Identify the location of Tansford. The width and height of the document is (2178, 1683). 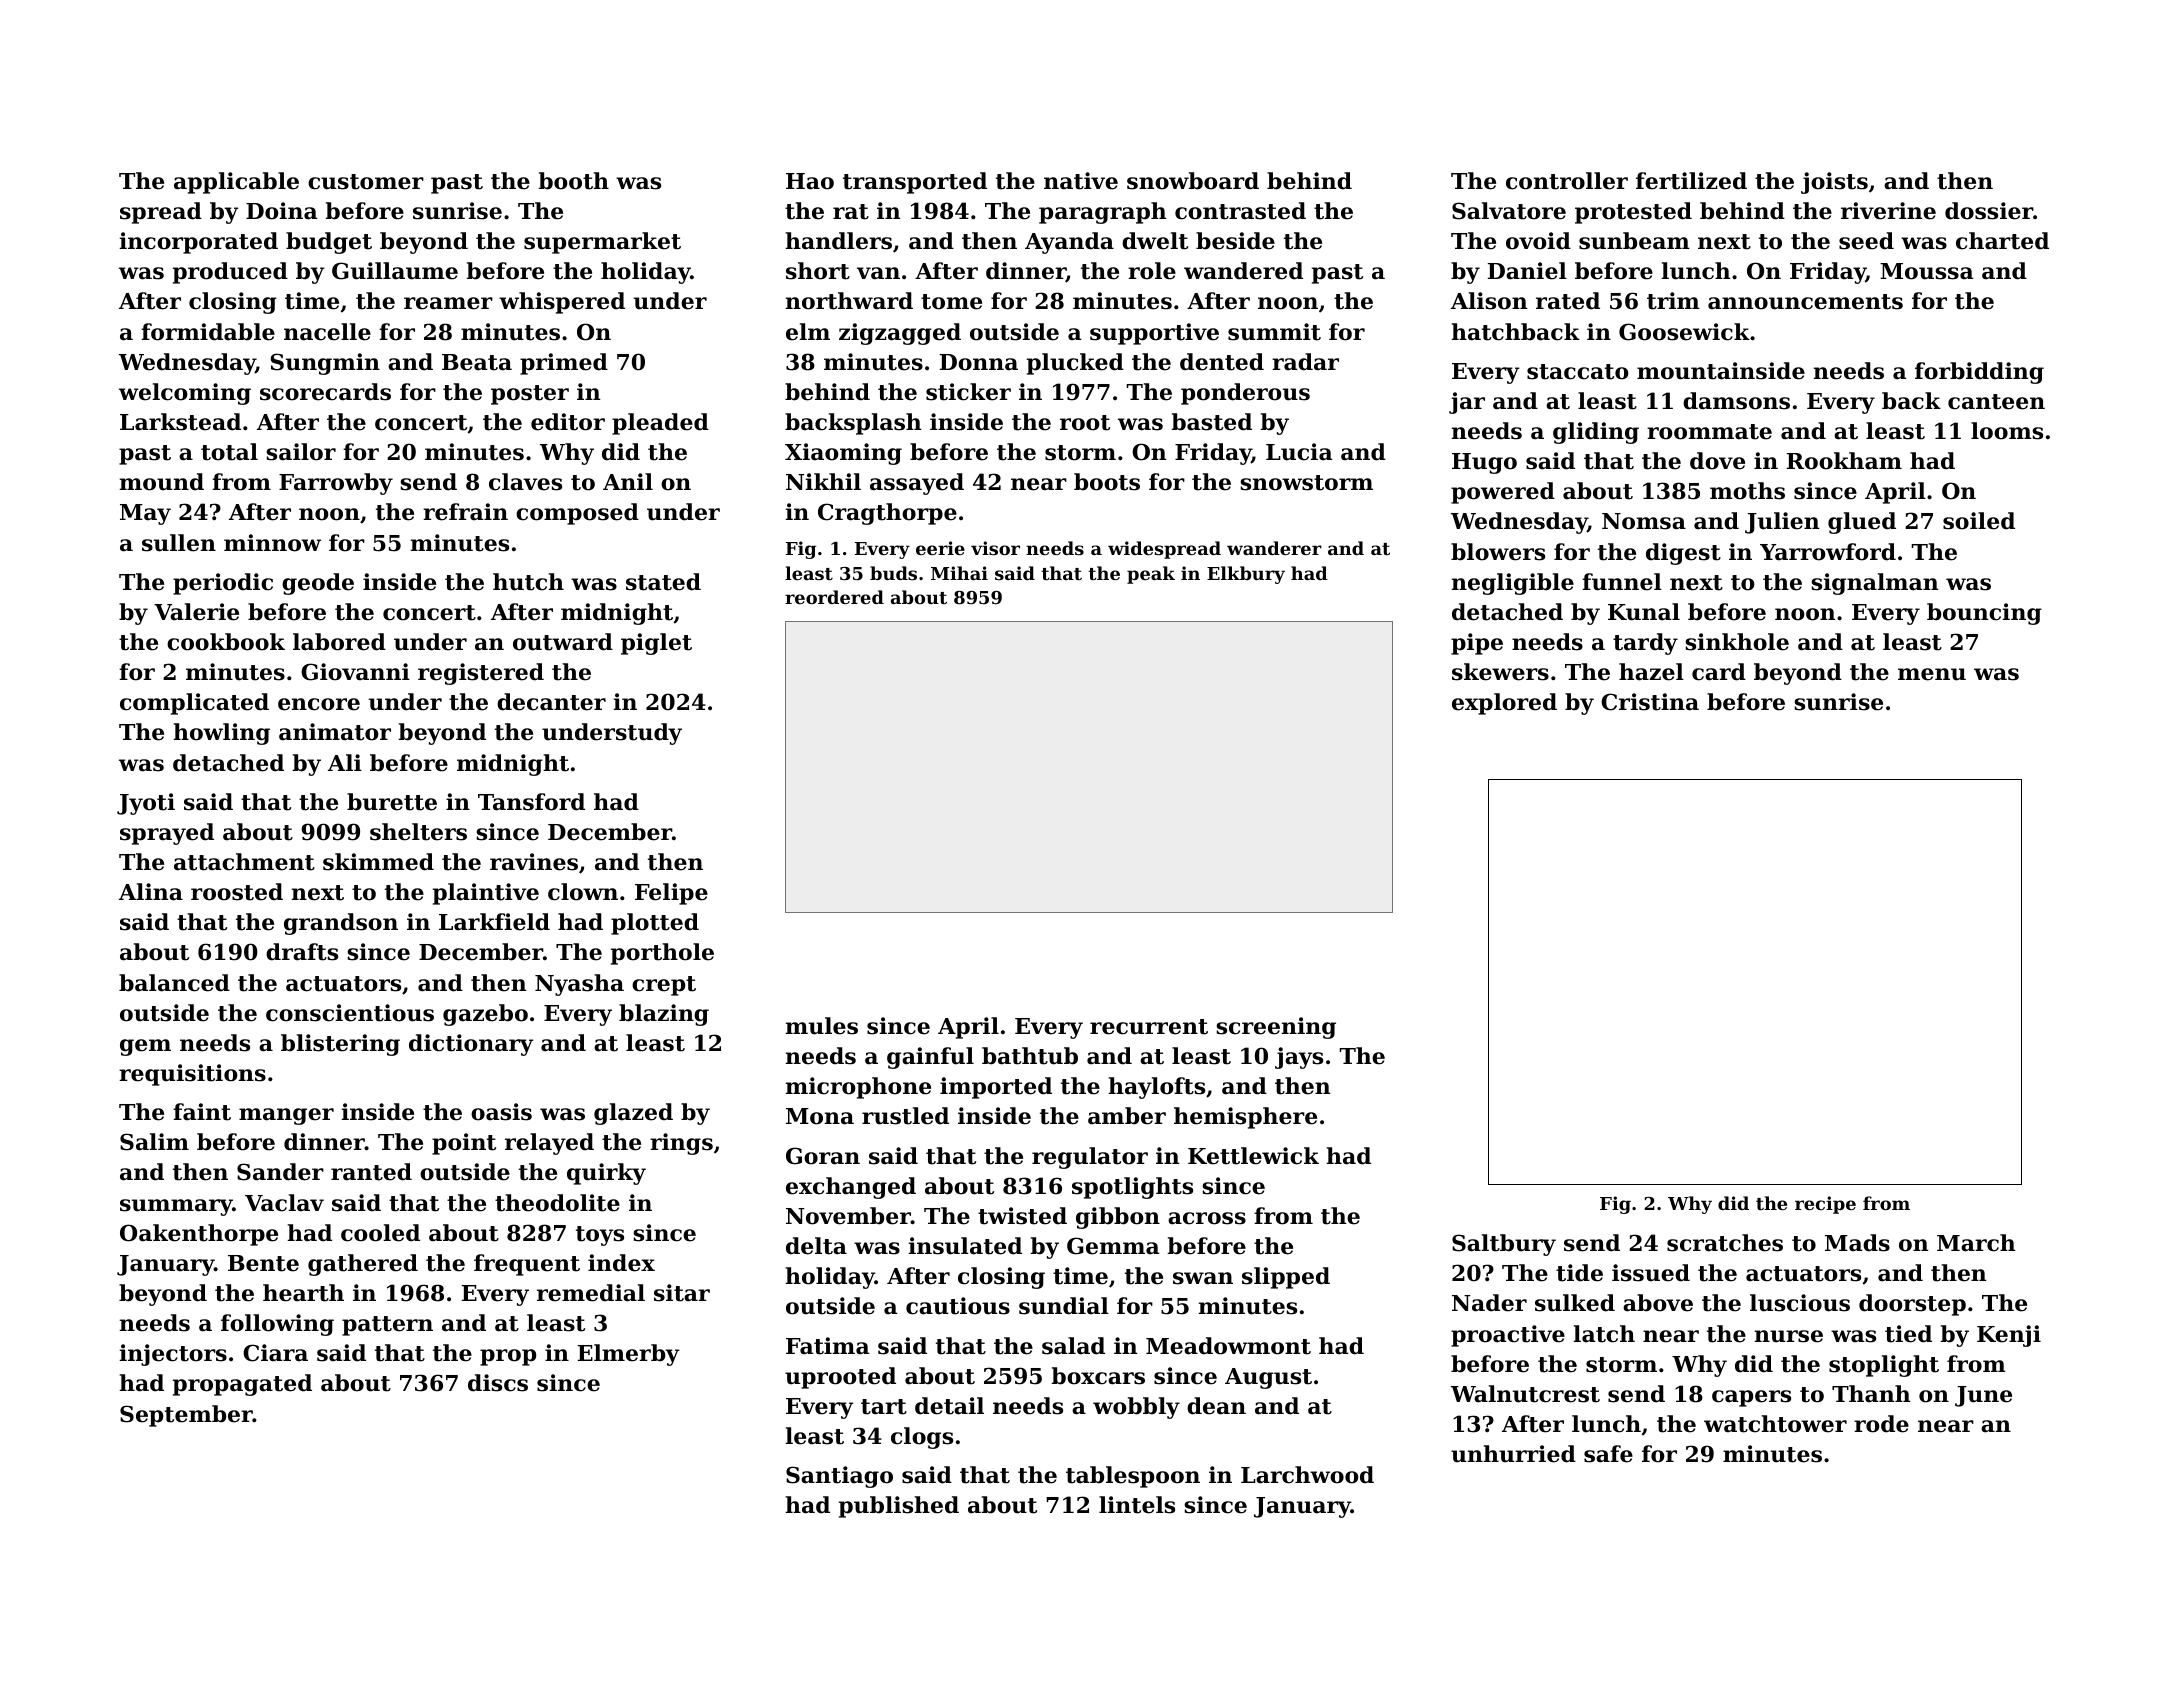
(531, 802).
